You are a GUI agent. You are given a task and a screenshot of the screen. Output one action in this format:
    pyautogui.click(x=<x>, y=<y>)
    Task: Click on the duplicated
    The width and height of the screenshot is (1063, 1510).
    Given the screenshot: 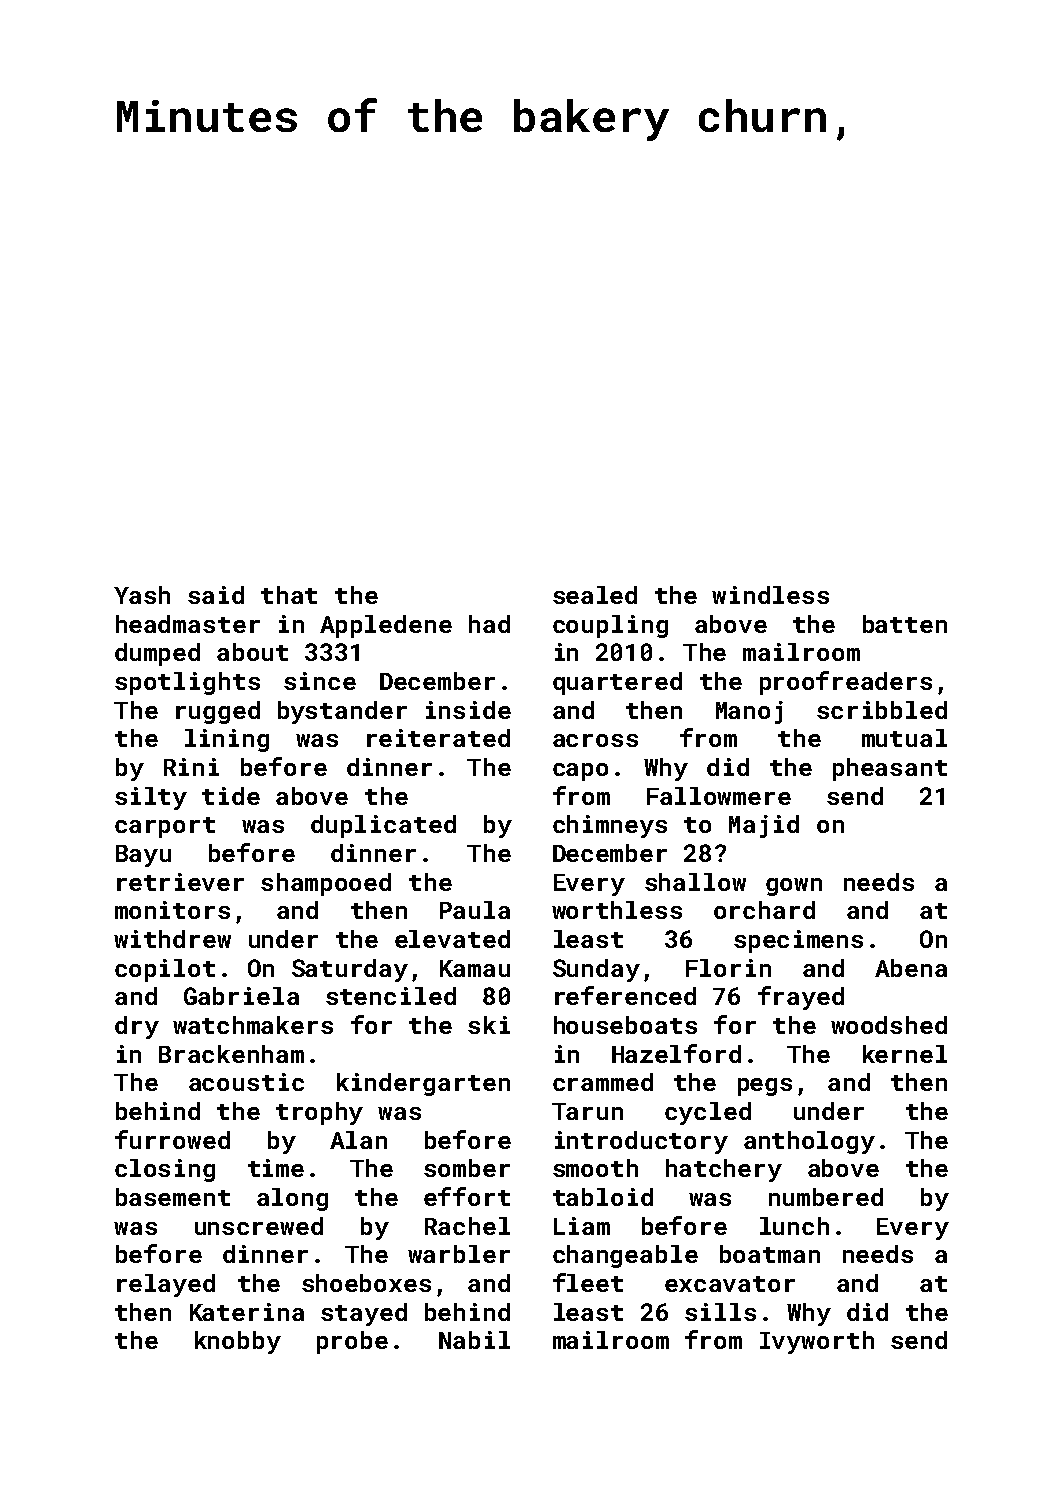 What is the action you would take?
    pyautogui.click(x=383, y=826)
